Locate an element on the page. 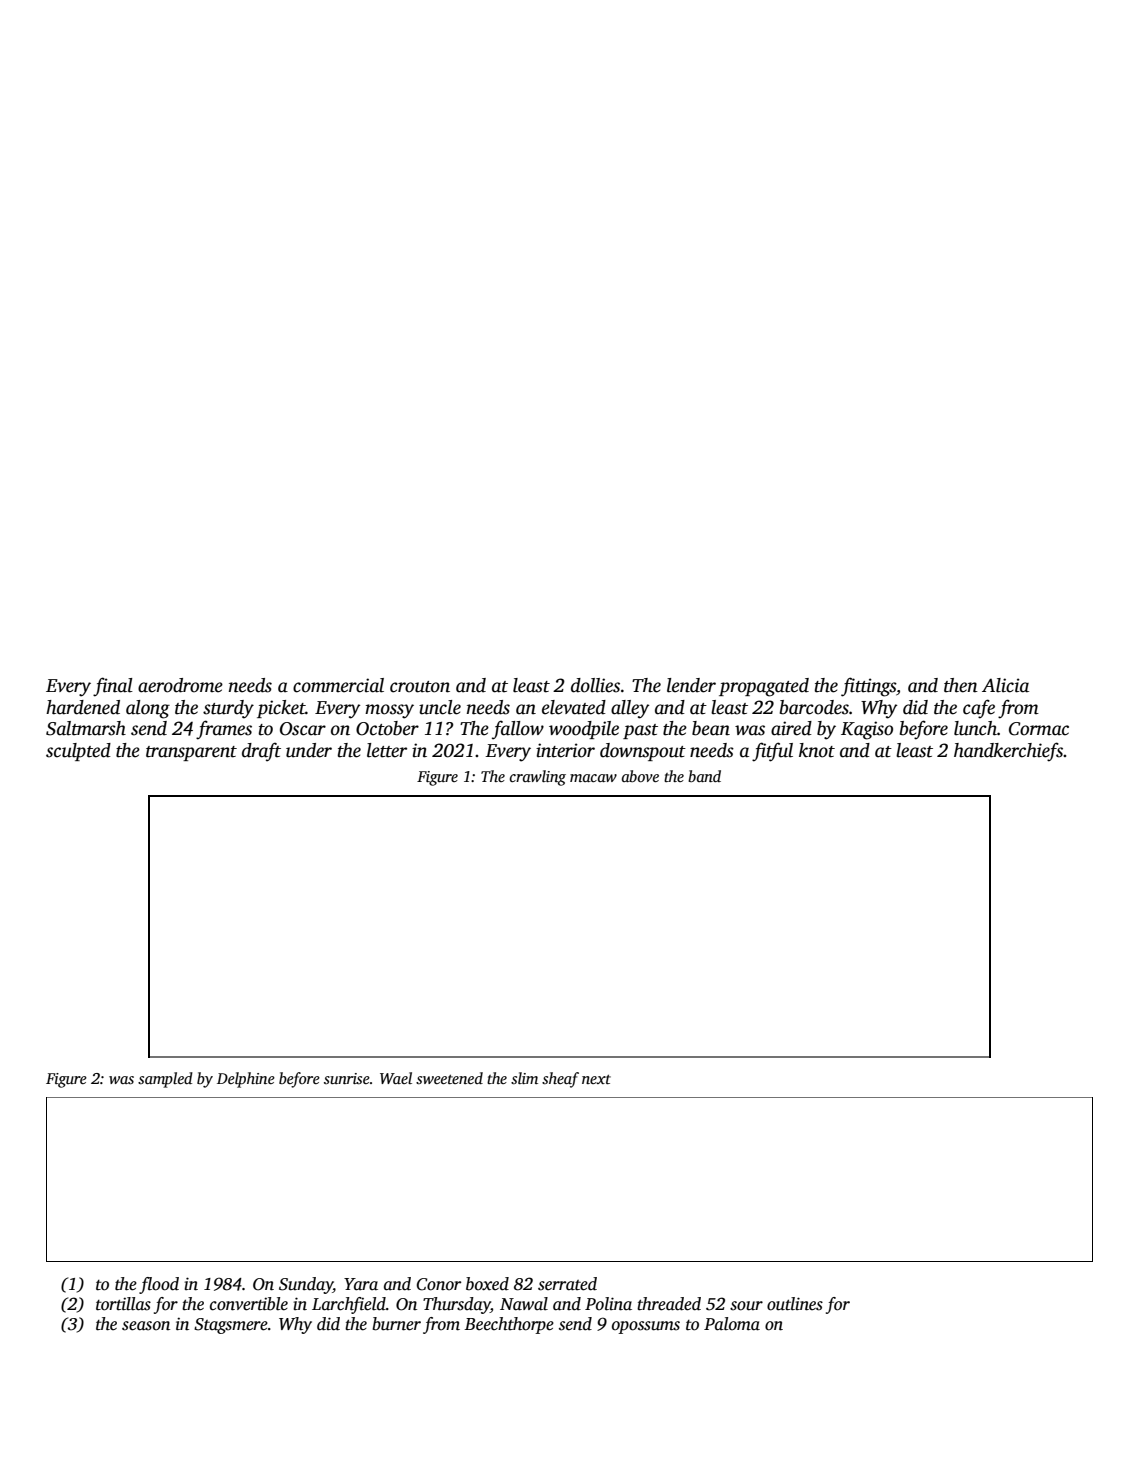 The height and width of the page is (1474, 1139). outlines is located at coordinates (795, 1304).
